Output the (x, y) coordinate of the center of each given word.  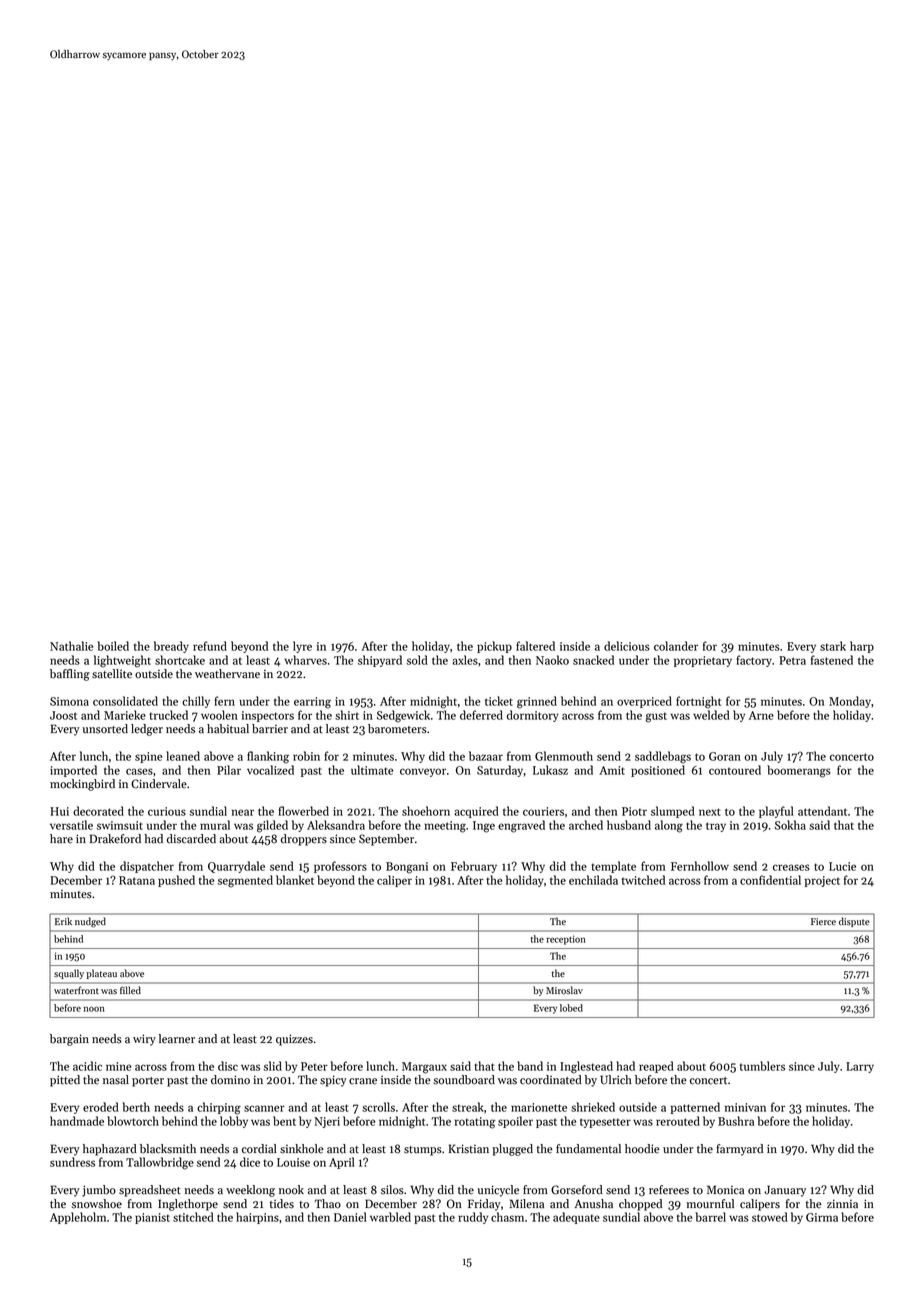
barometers (397, 729)
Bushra (736, 1121)
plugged (512, 1150)
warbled (390, 1217)
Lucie (842, 866)
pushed (176, 881)
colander (676, 646)
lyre (302, 647)
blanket (295, 880)
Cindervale (159, 784)
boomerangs (799, 771)
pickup (494, 647)
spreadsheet (150, 1191)
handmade (77, 1121)
